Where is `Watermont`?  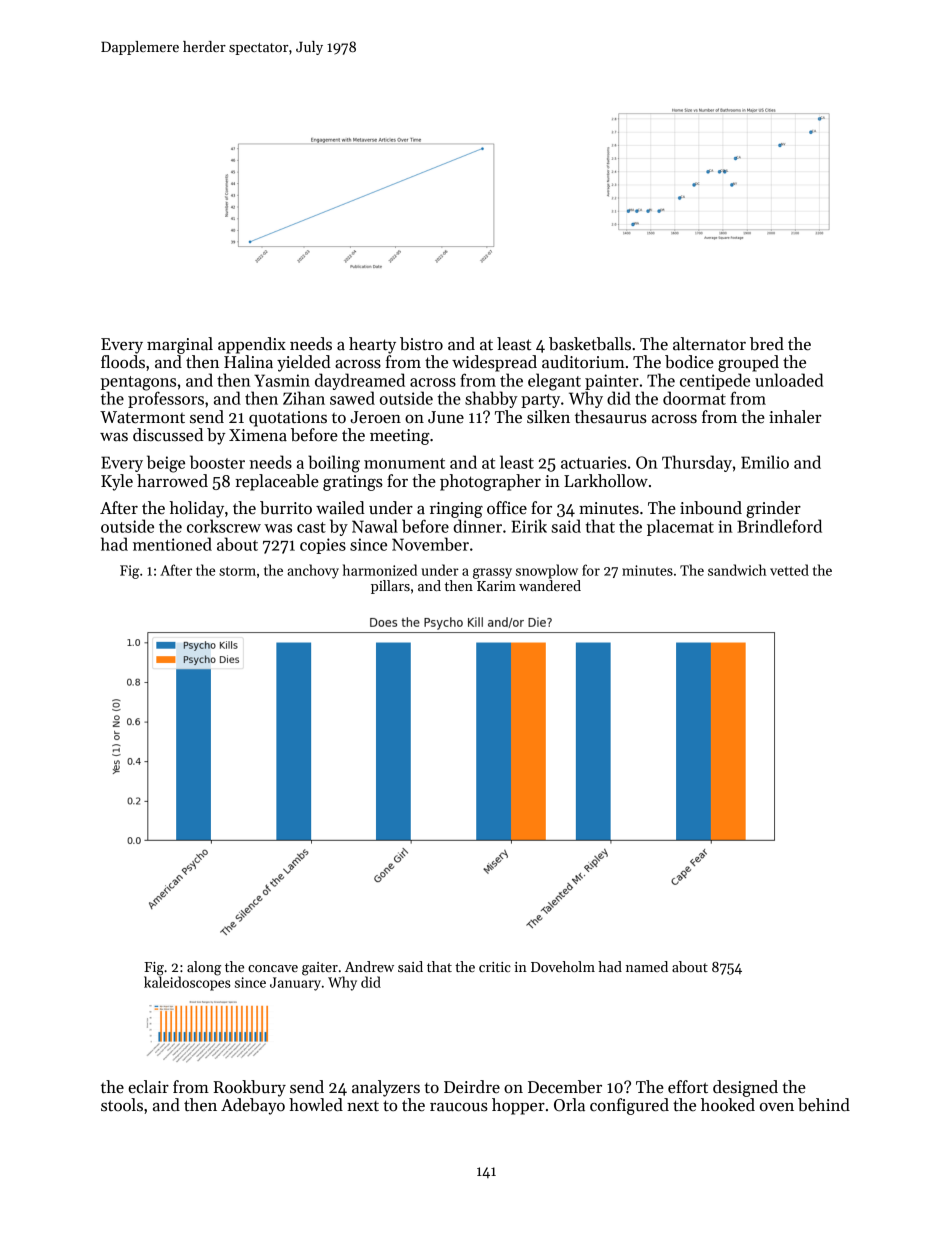 Watermont is located at coordinates (142, 417).
